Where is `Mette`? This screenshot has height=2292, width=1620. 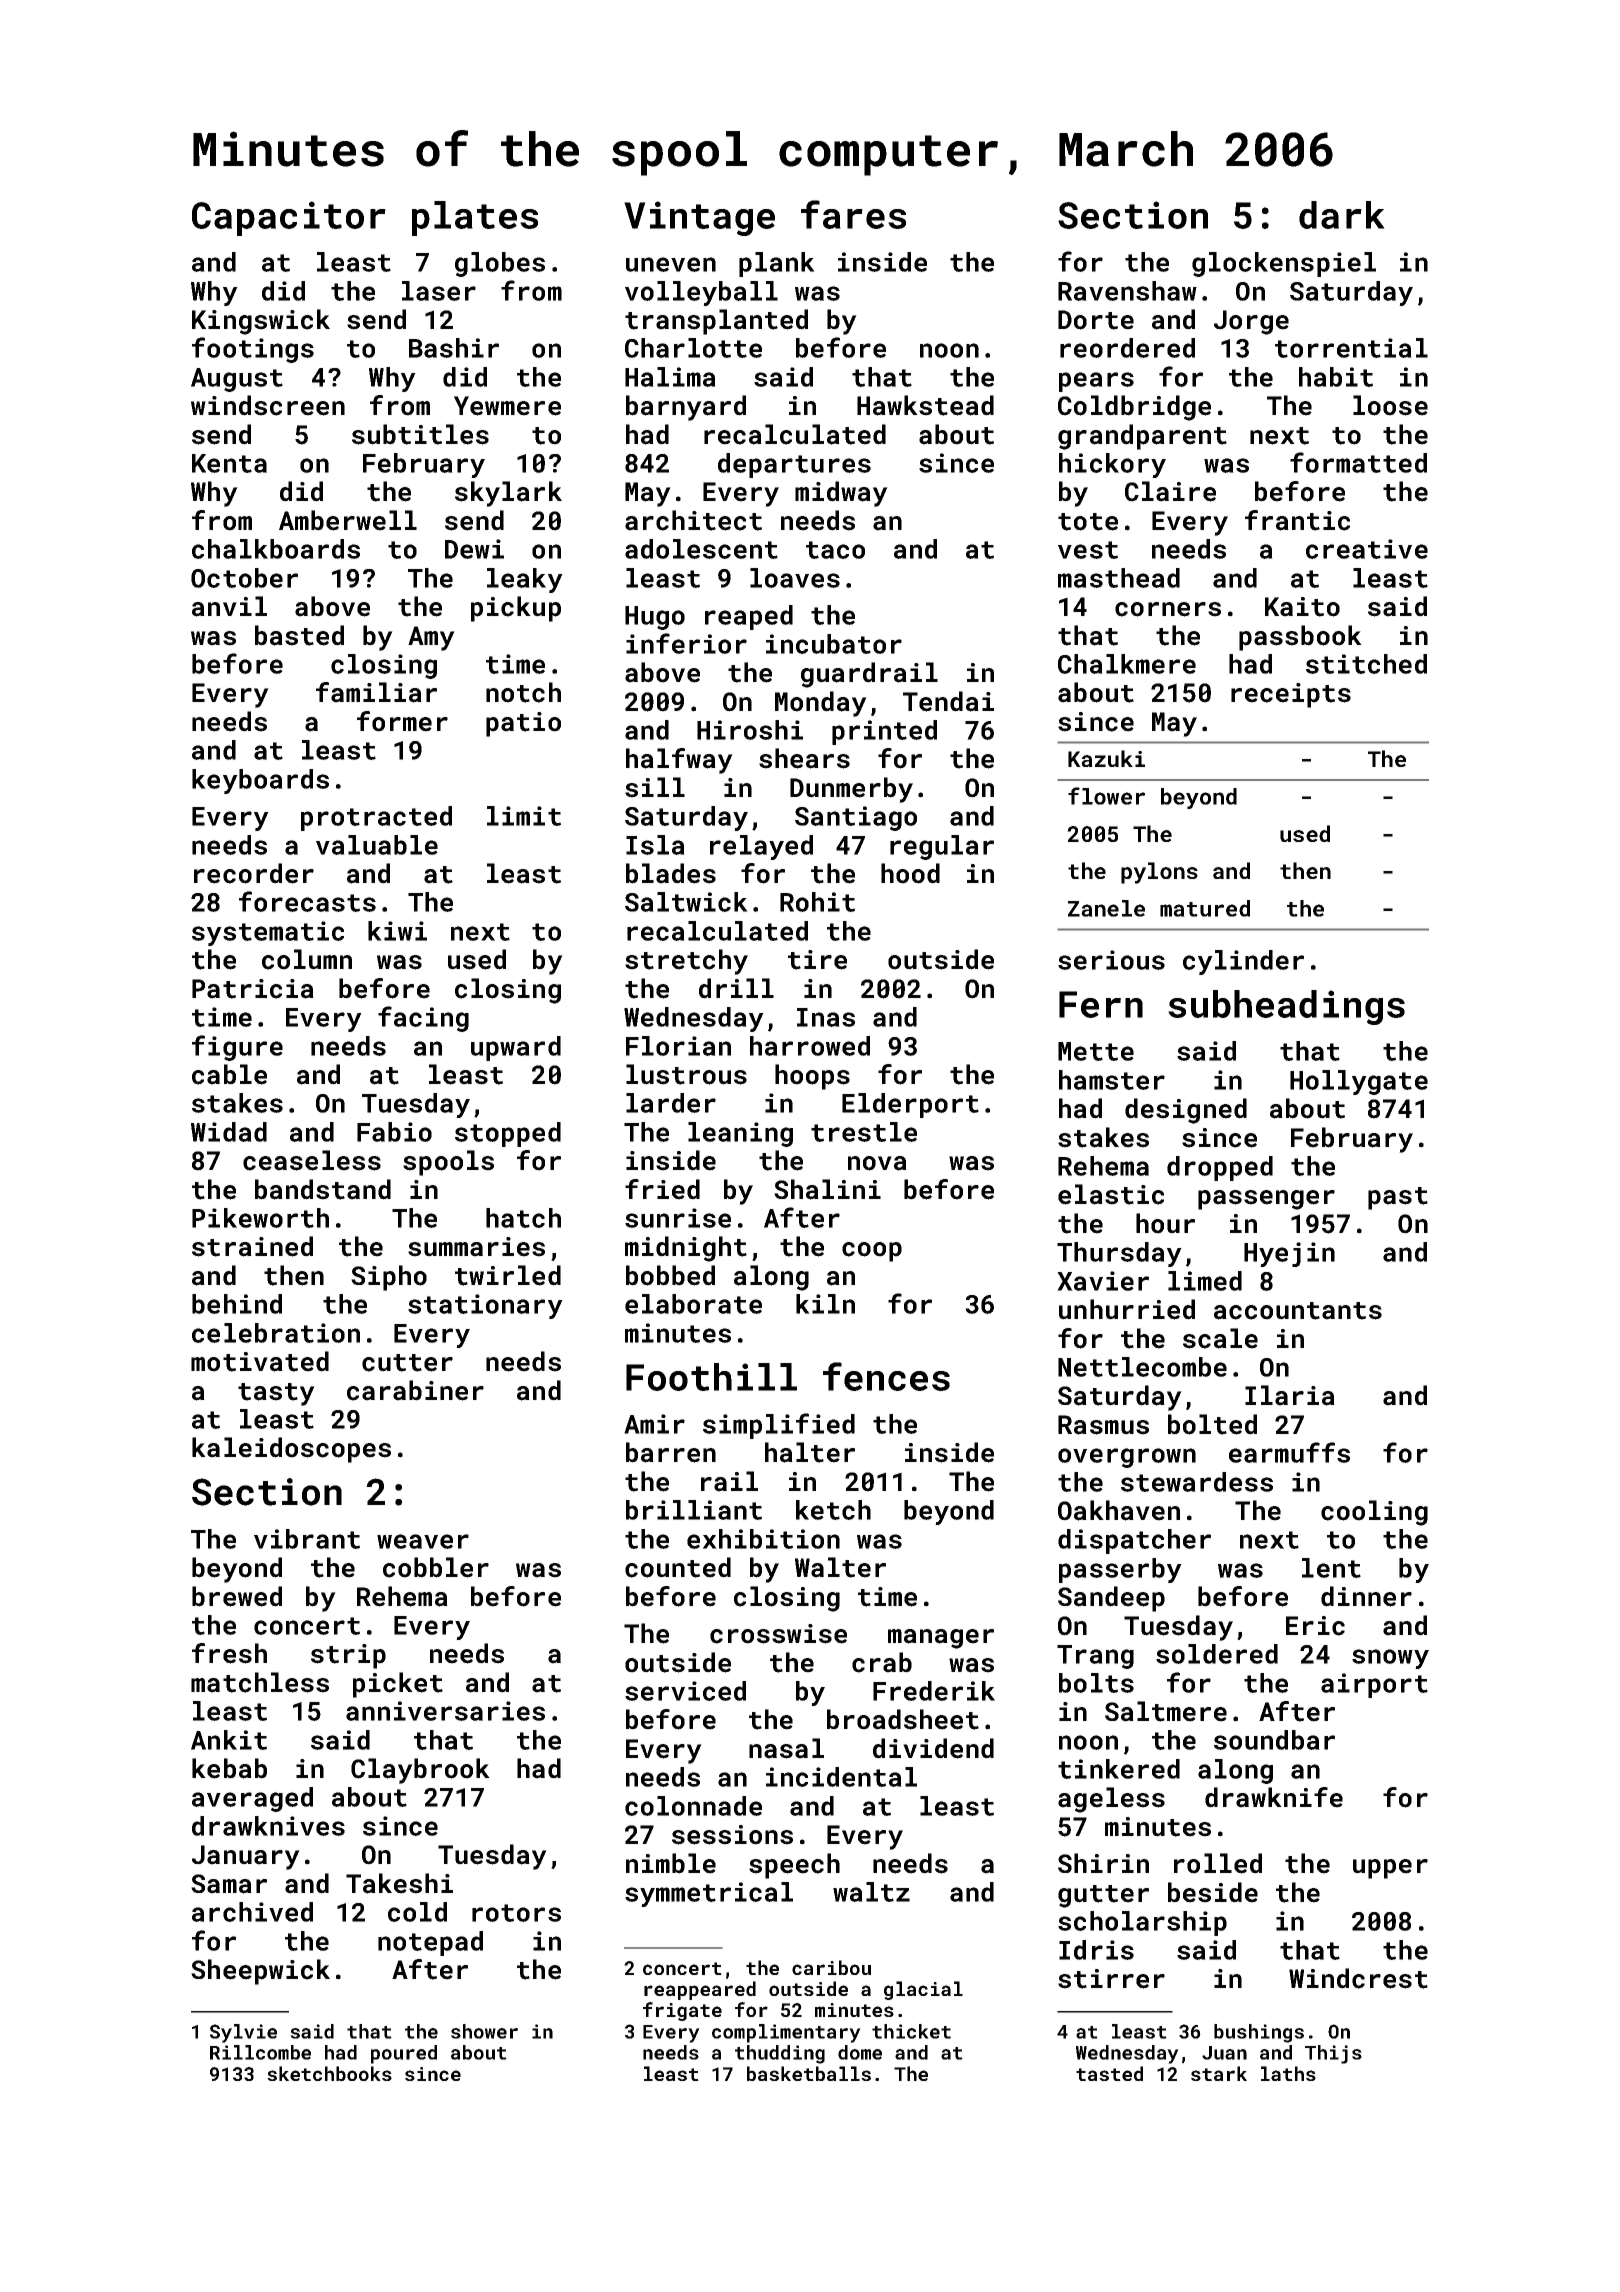
Mette is located at coordinates (1096, 1051).
